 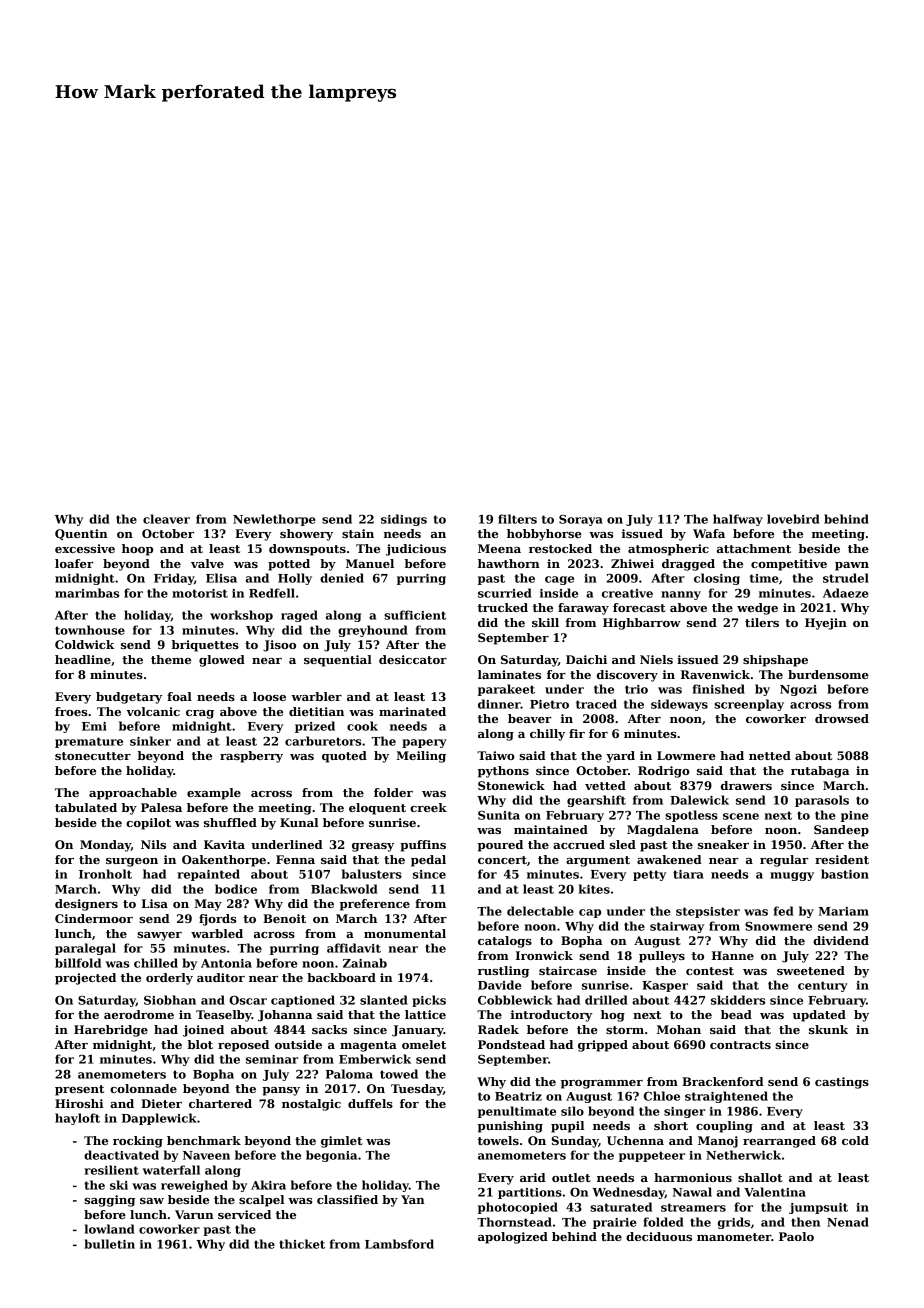 What do you see at coordinates (347, 1199) in the page?
I see `classified` at bounding box center [347, 1199].
